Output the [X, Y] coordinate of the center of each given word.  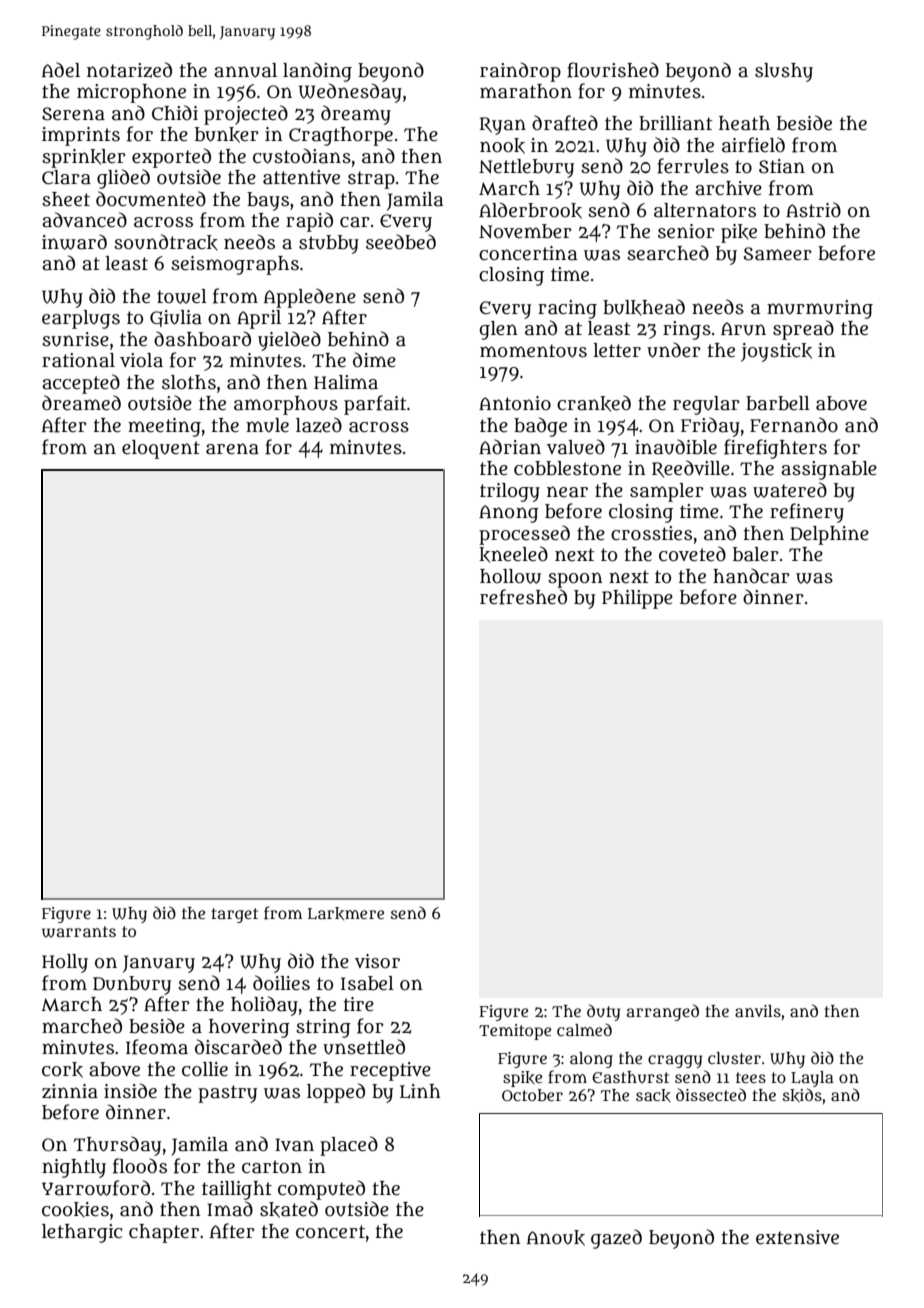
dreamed [81, 403]
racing [567, 309]
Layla [812, 1079]
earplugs [81, 319]
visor [377, 961]
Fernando [794, 425]
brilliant [676, 123]
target [235, 915]
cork [62, 1070]
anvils [758, 1011]
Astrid [813, 210]
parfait [375, 405]
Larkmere [346, 913]
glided [123, 179]
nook [502, 146]
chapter [164, 1233]
